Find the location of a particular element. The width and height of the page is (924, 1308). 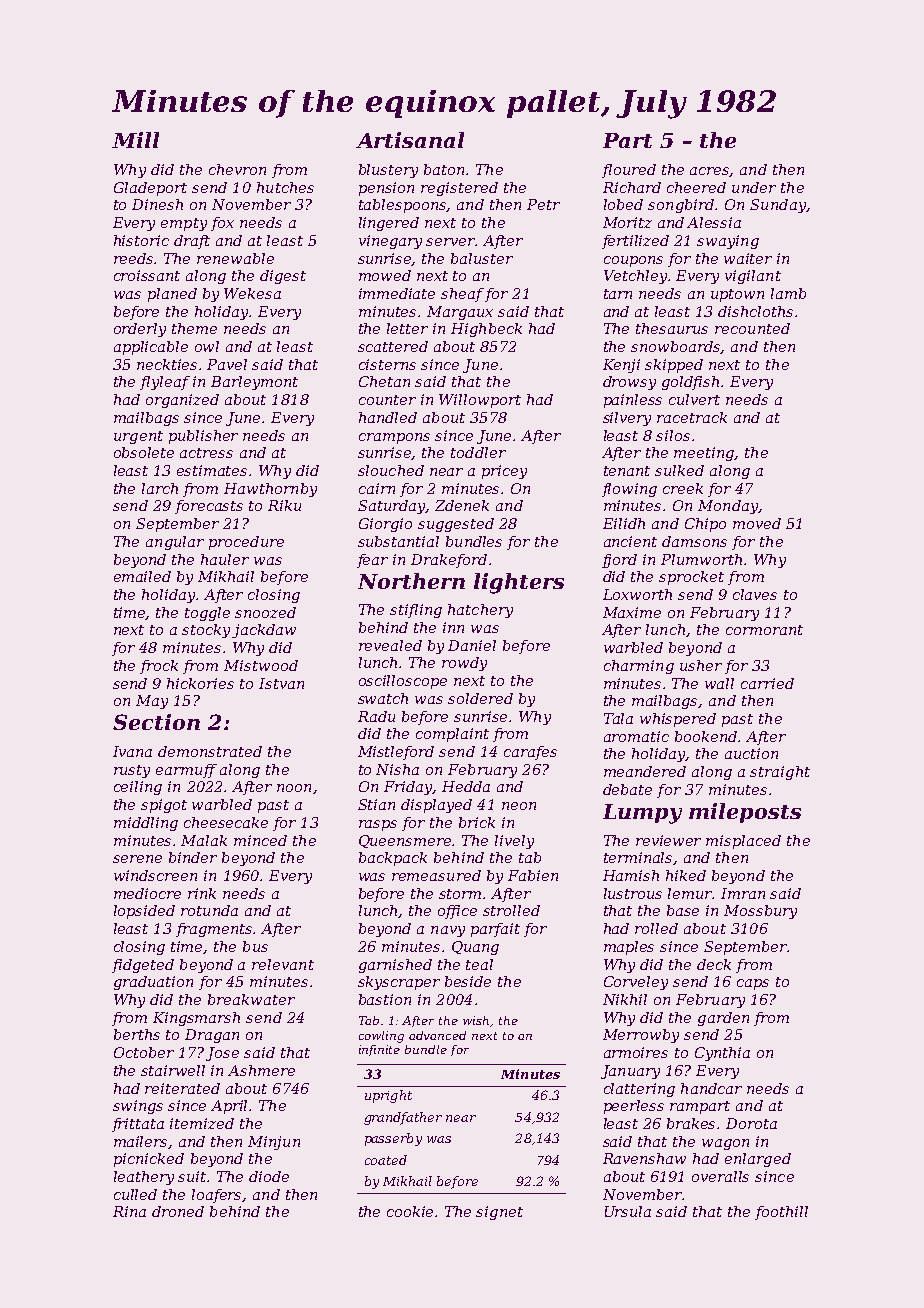

bus is located at coordinates (255, 946).
